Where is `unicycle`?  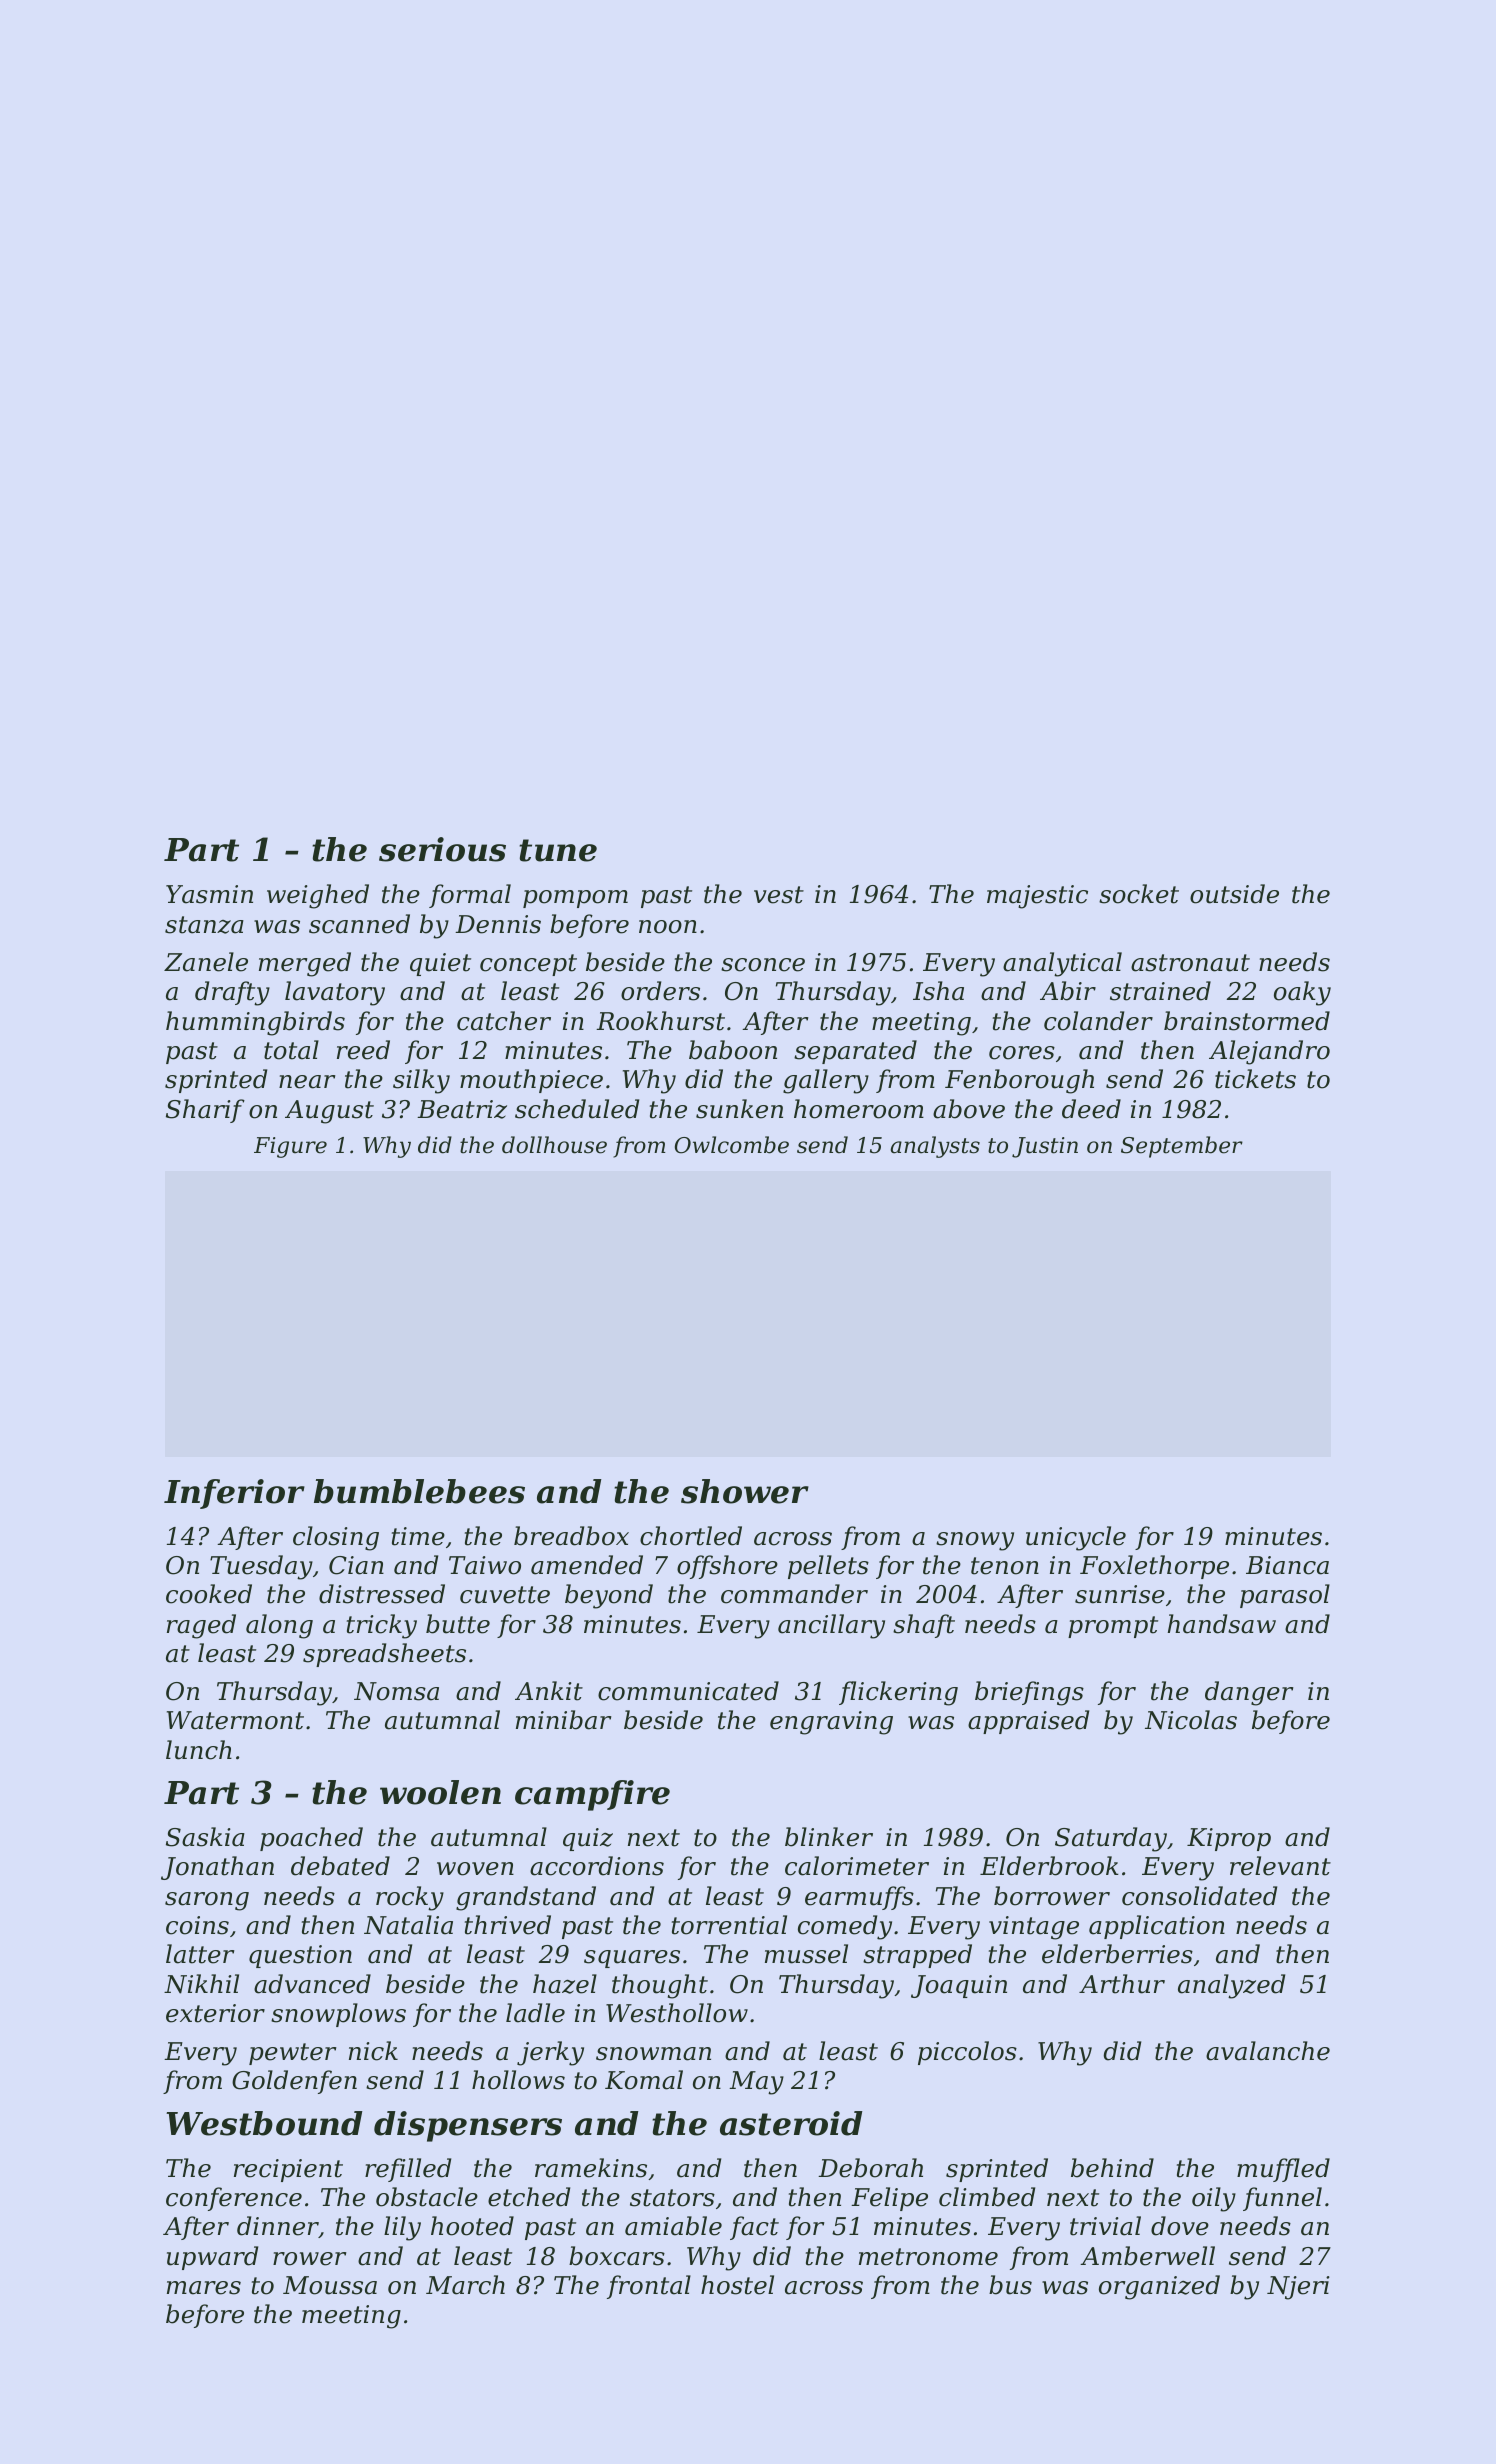
unicycle is located at coordinates (1076, 1538).
